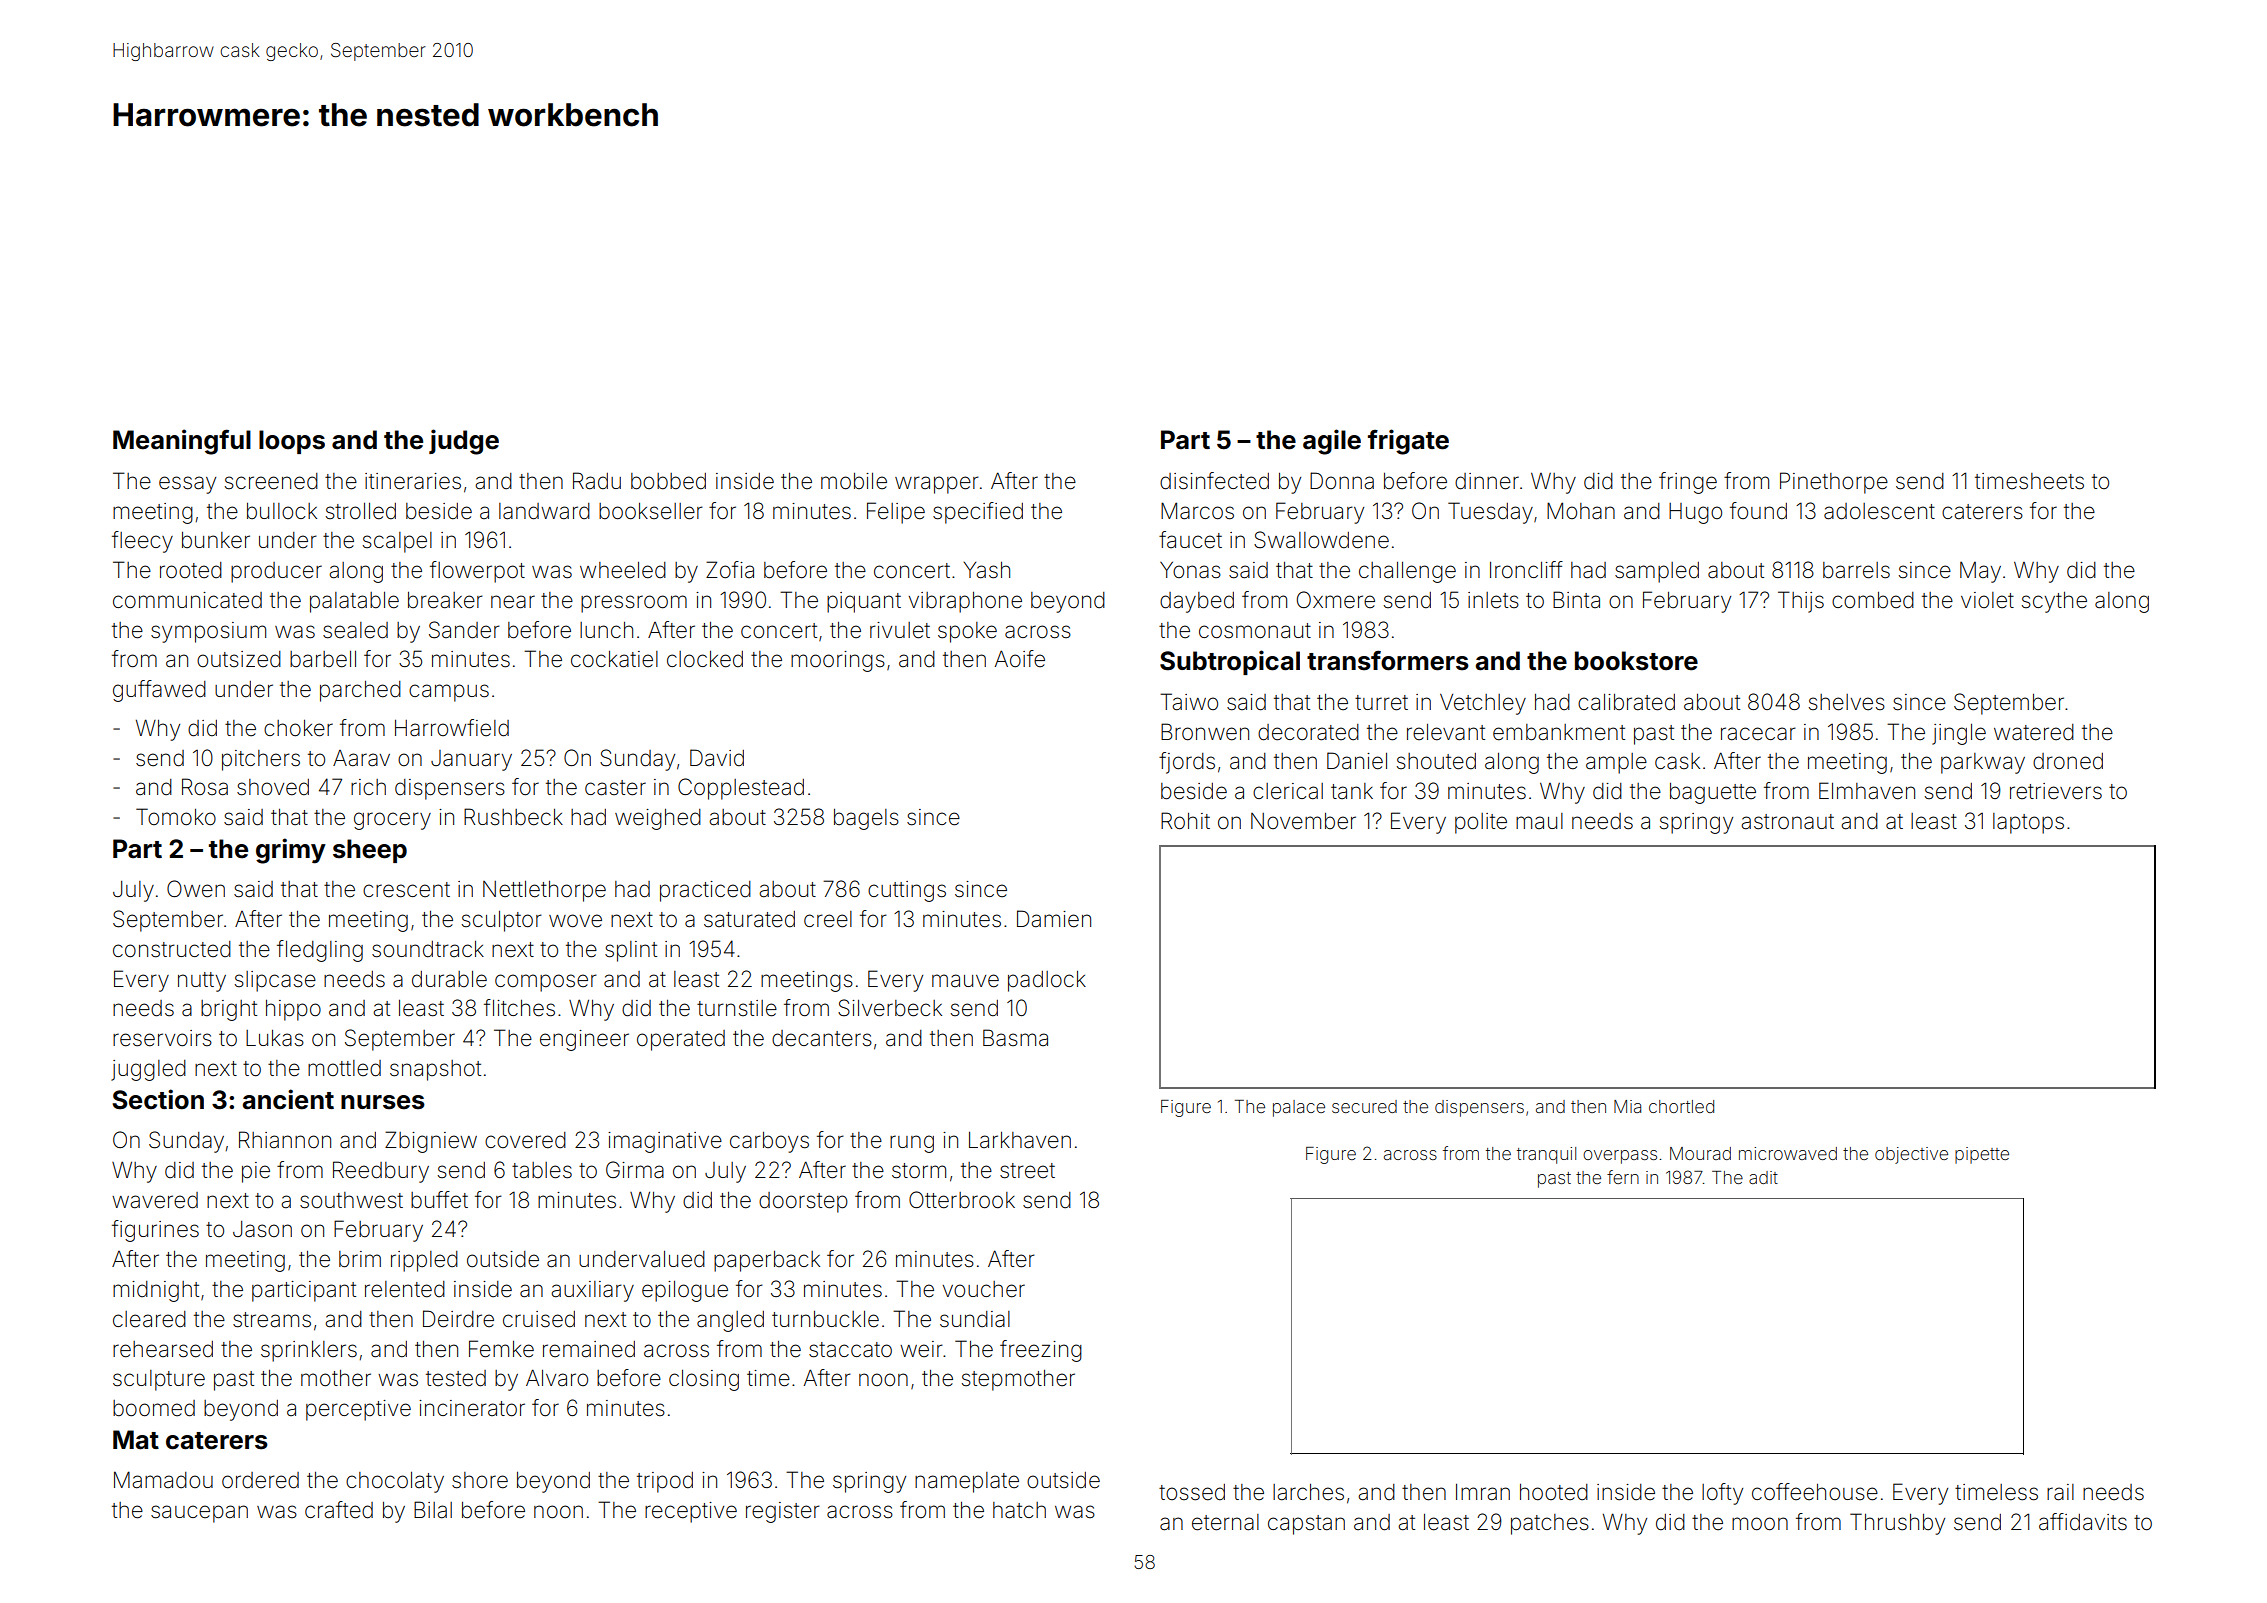 This screenshot has height=1603, width=2267. I want to click on laptops, so click(2028, 823).
